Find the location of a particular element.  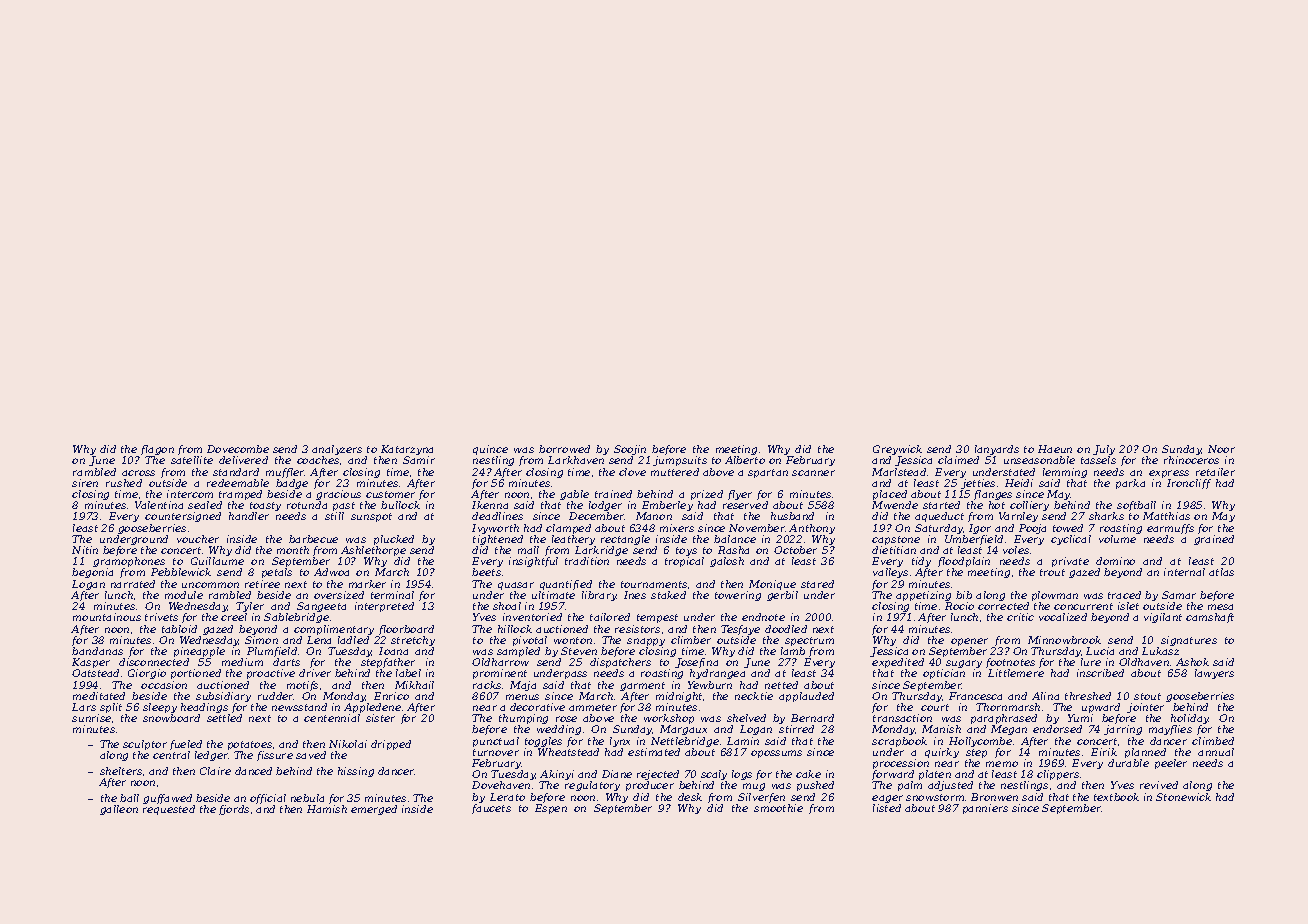

Alberto is located at coordinates (745, 460).
